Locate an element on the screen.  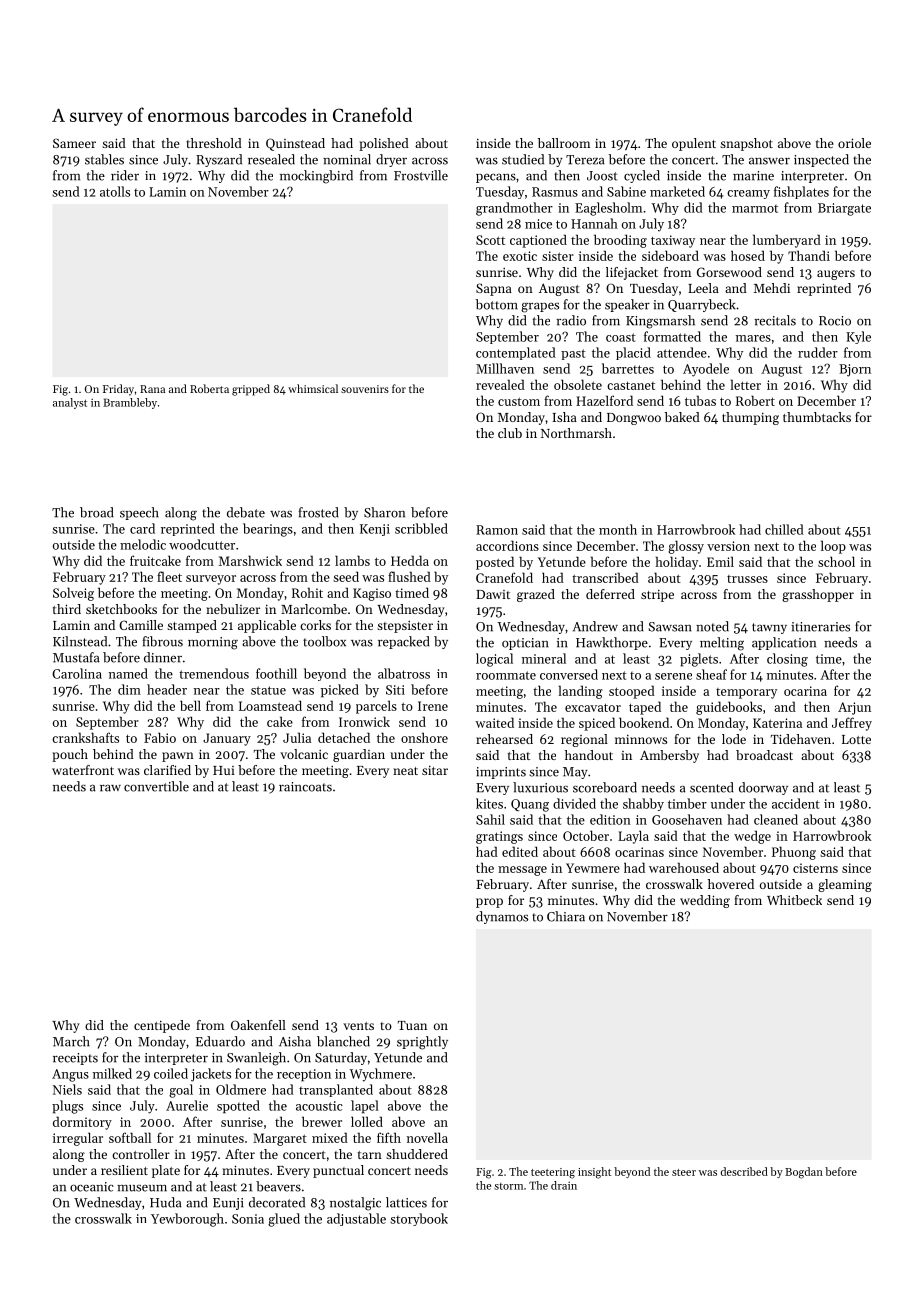
storybook is located at coordinates (419, 1219).
